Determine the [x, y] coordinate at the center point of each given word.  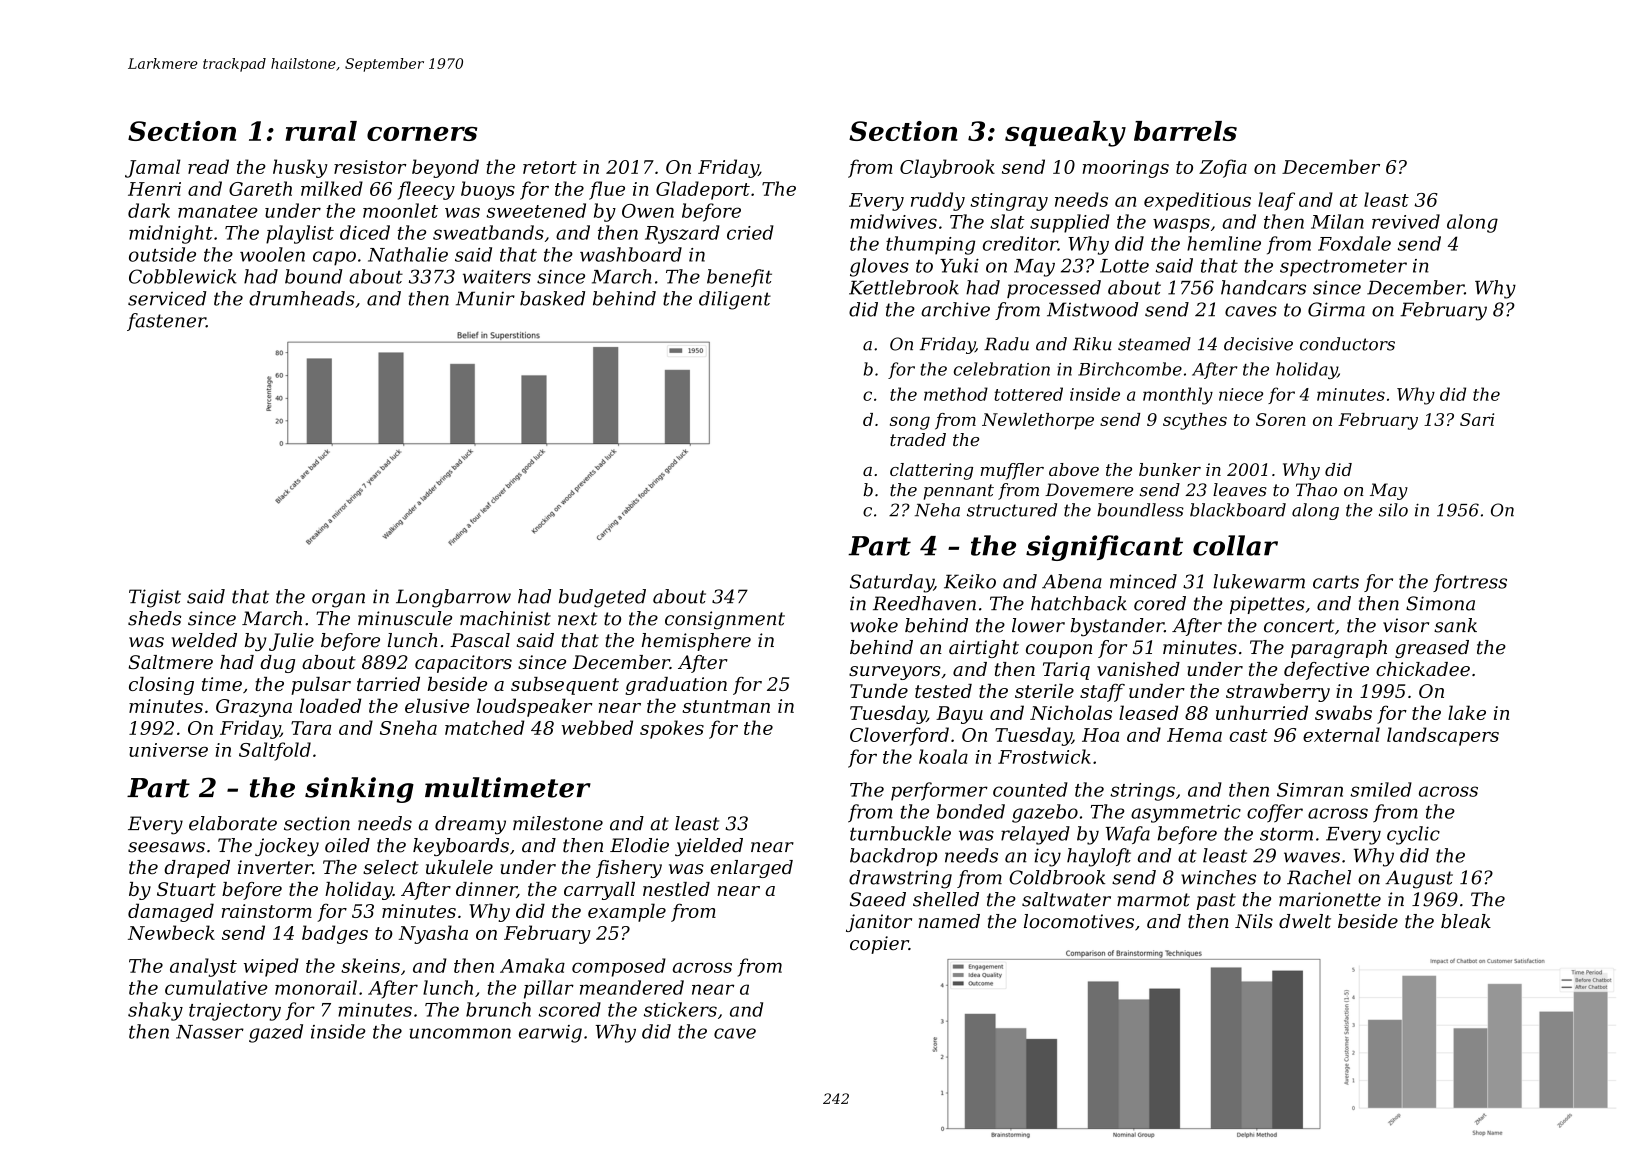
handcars [1263, 287]
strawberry [1278, 693]
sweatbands [488, 232]
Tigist [155, 598]
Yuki [959, 265]
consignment [725, 620]
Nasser [210, 1032]
